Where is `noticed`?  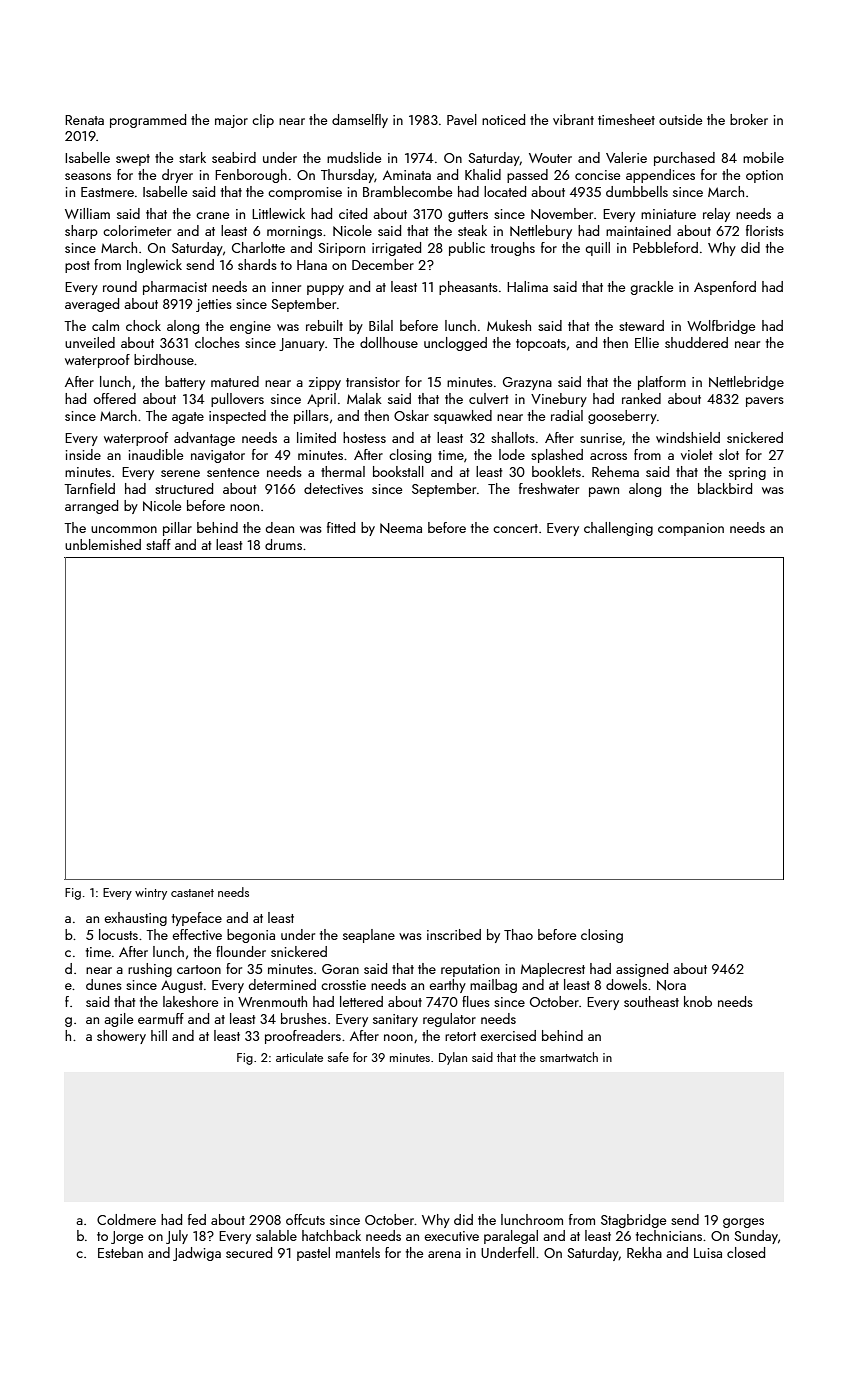
noticed is located at coordinates (503, 119).
